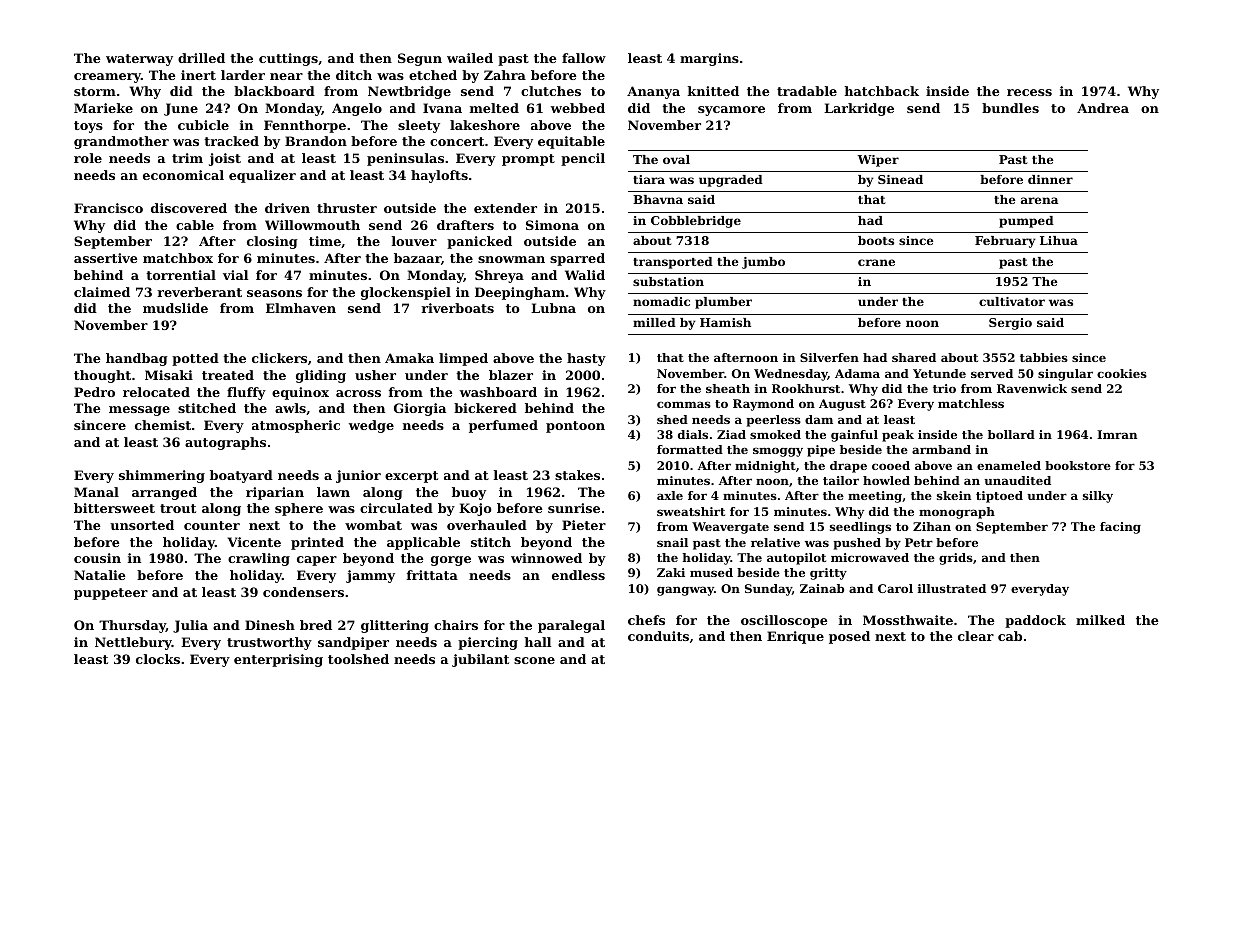 The image size is (1233, 952). What do you see at coordinates (1029, 92) in the screenshot?
I see `recess` at bounding box center [1029, 92].
